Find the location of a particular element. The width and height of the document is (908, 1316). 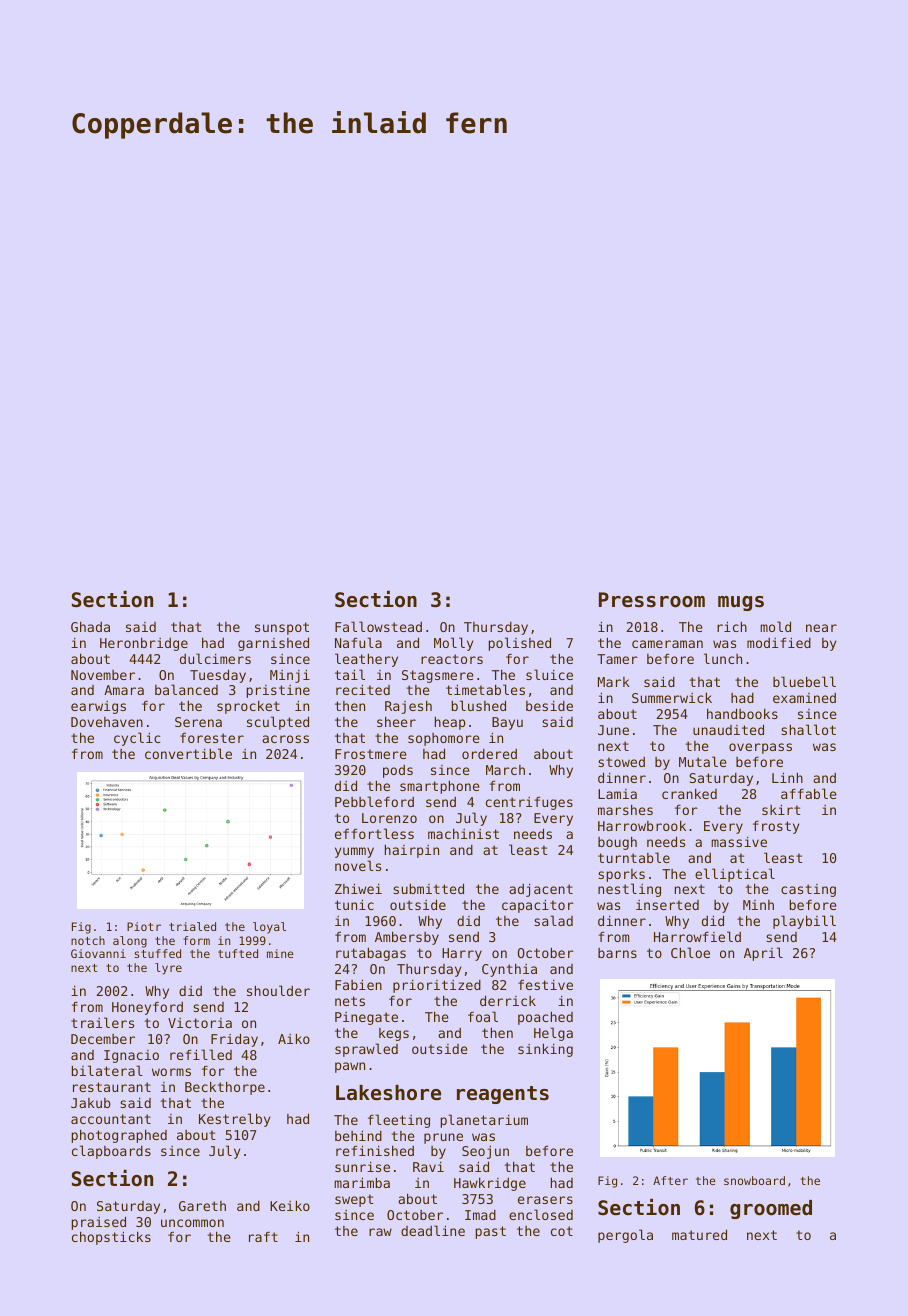

Lamia is located at coordinates (617, 794).
